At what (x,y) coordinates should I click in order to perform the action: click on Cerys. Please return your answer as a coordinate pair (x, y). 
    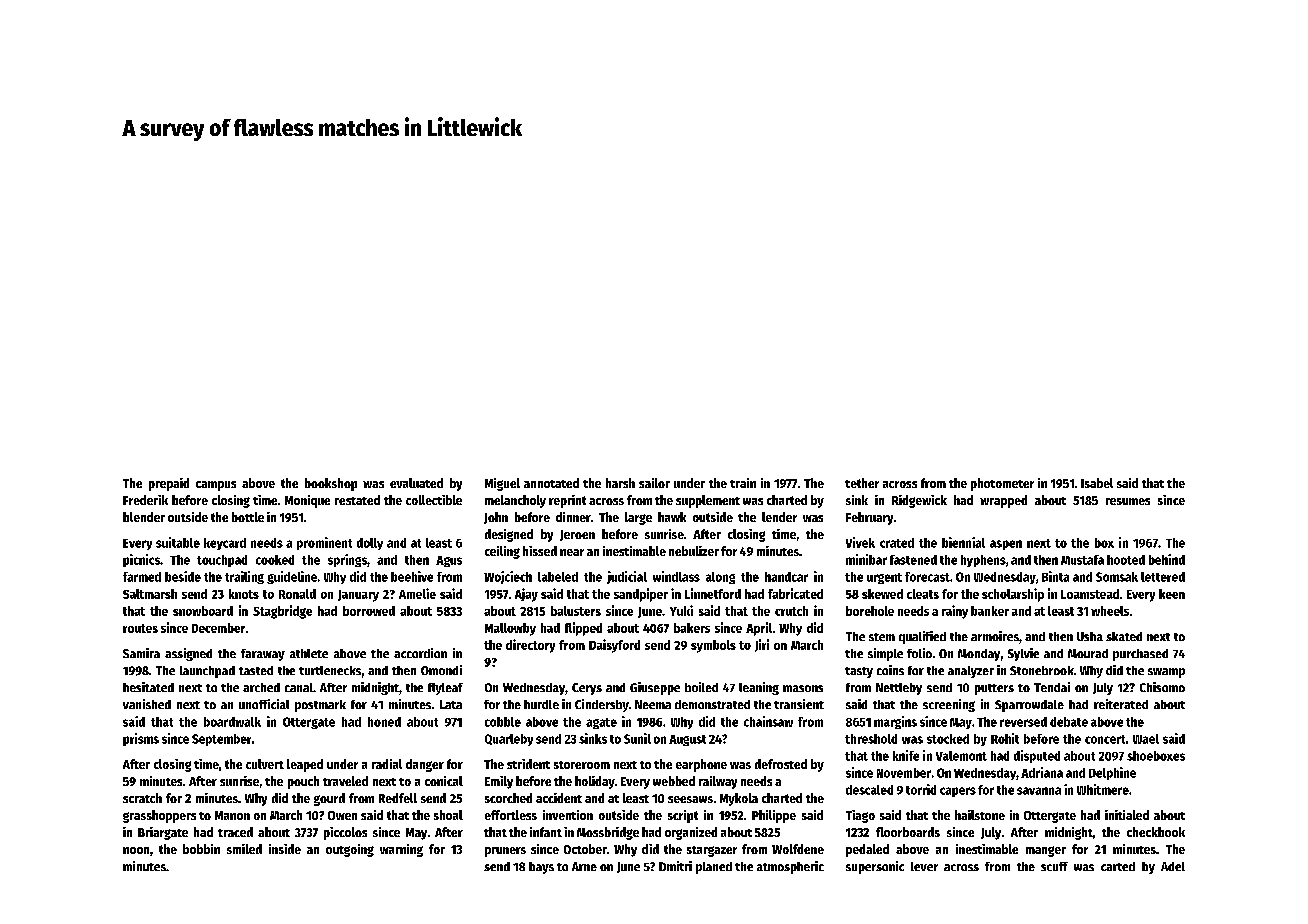
    Looking at the image, I should click on (587, 689).
